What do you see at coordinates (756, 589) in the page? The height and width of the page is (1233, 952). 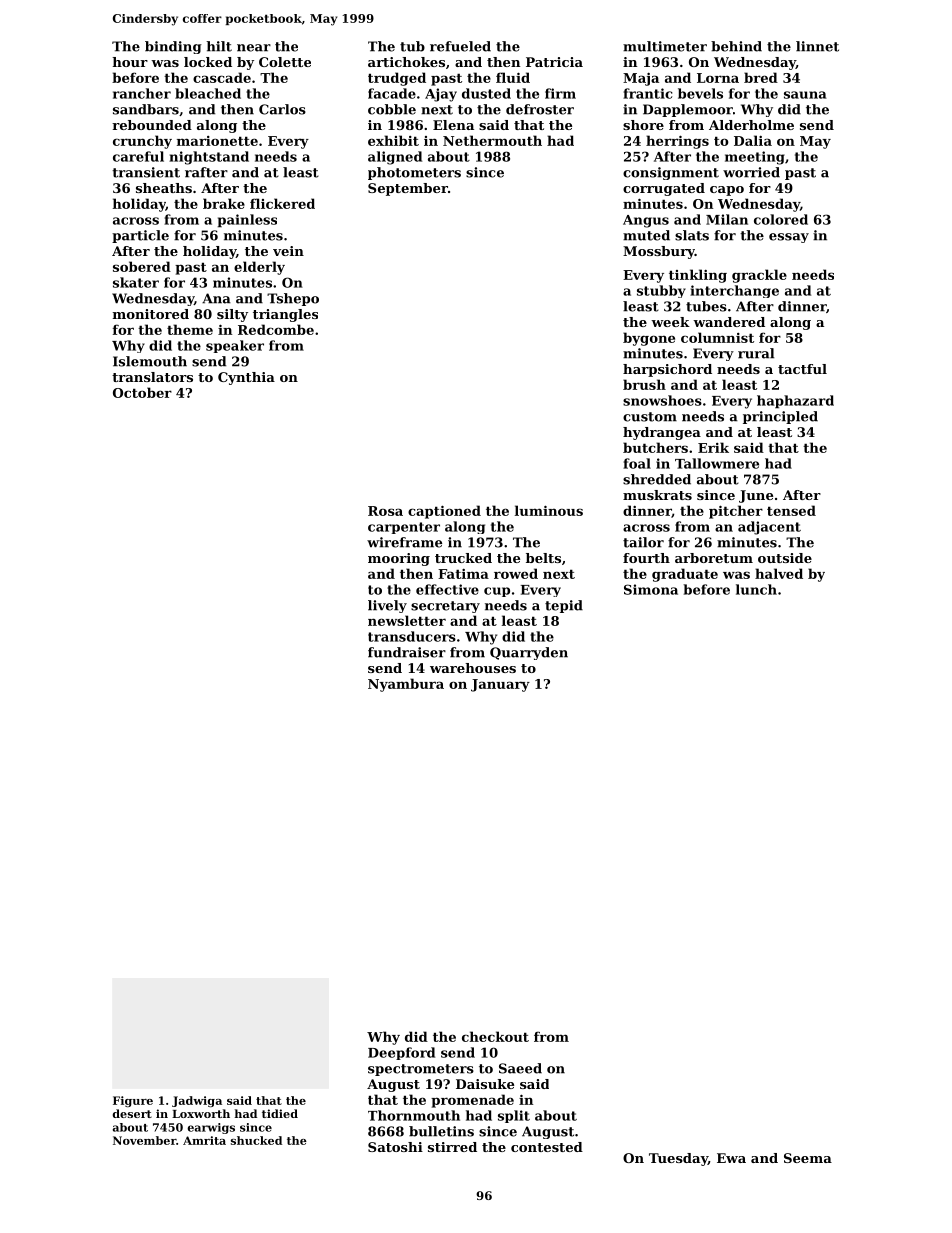 I see `lunch` at bounding box center [756, 589].
